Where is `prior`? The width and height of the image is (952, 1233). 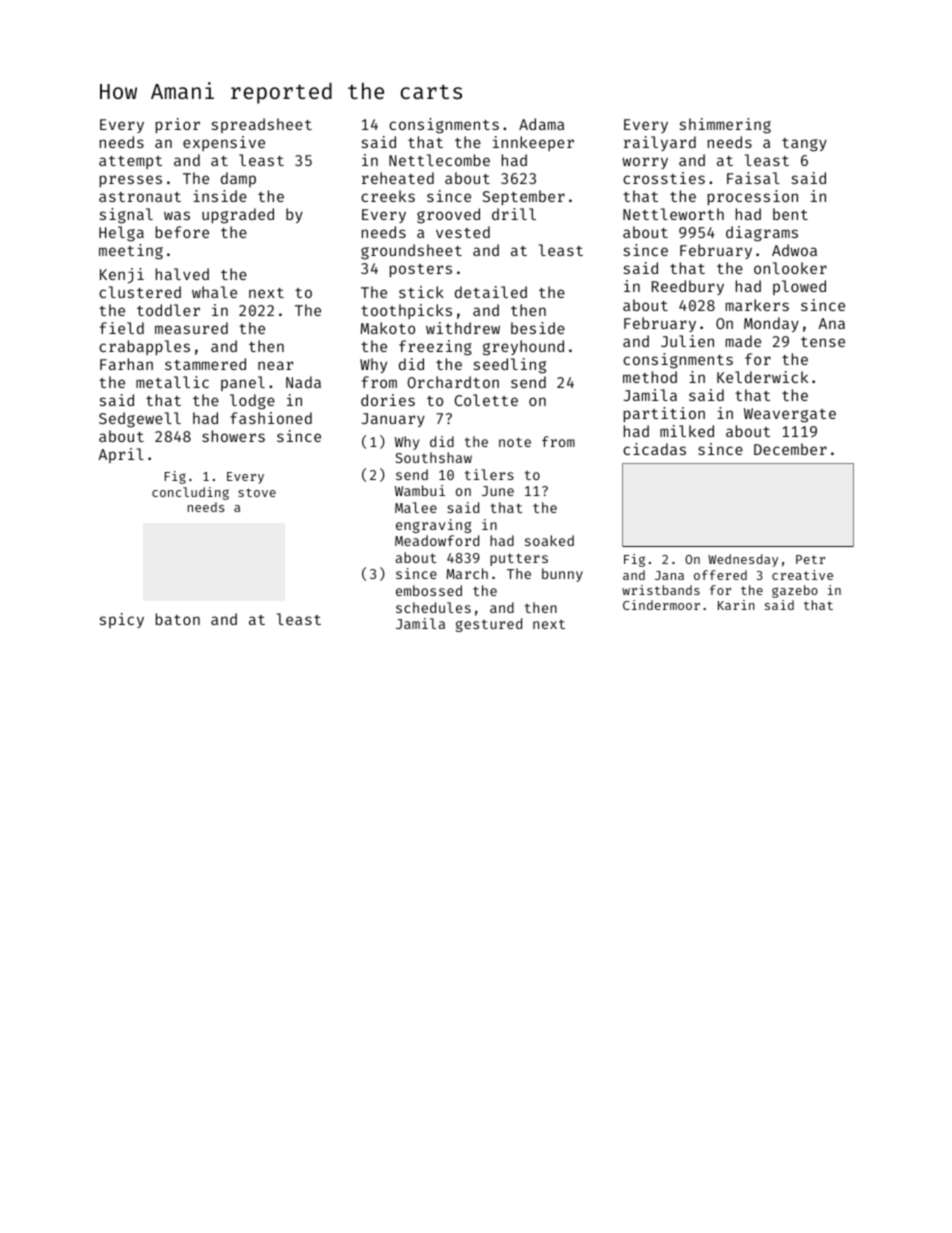
prior is located at coordinates (178, 125).
